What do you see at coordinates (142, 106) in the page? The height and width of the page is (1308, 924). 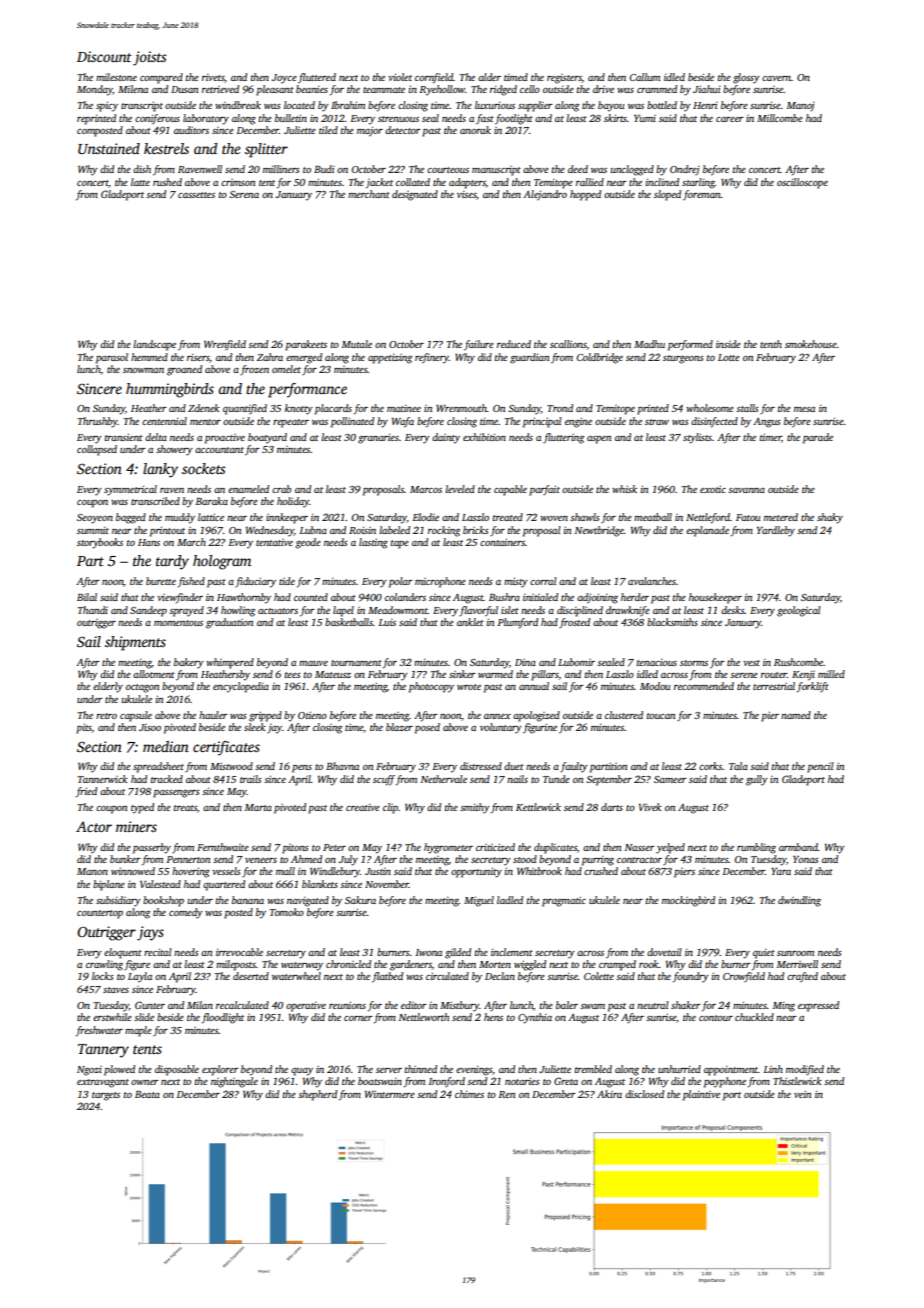 I see `transcript` at bounding box center [142, 106].
